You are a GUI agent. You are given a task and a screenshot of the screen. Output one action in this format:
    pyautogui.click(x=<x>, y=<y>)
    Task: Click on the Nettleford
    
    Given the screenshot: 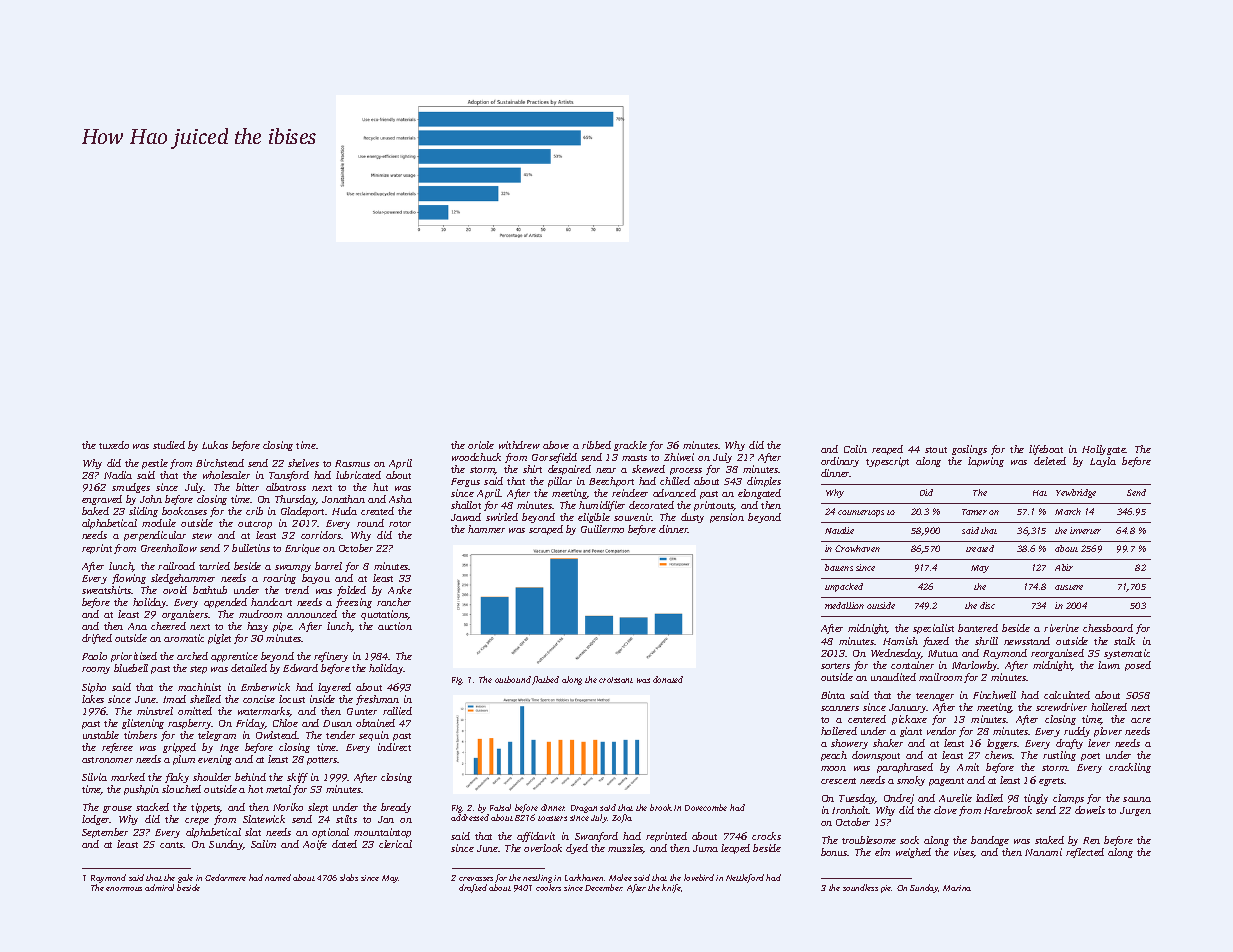 What is the action you would take?
    pyautogui.click(x=745, y=878)
